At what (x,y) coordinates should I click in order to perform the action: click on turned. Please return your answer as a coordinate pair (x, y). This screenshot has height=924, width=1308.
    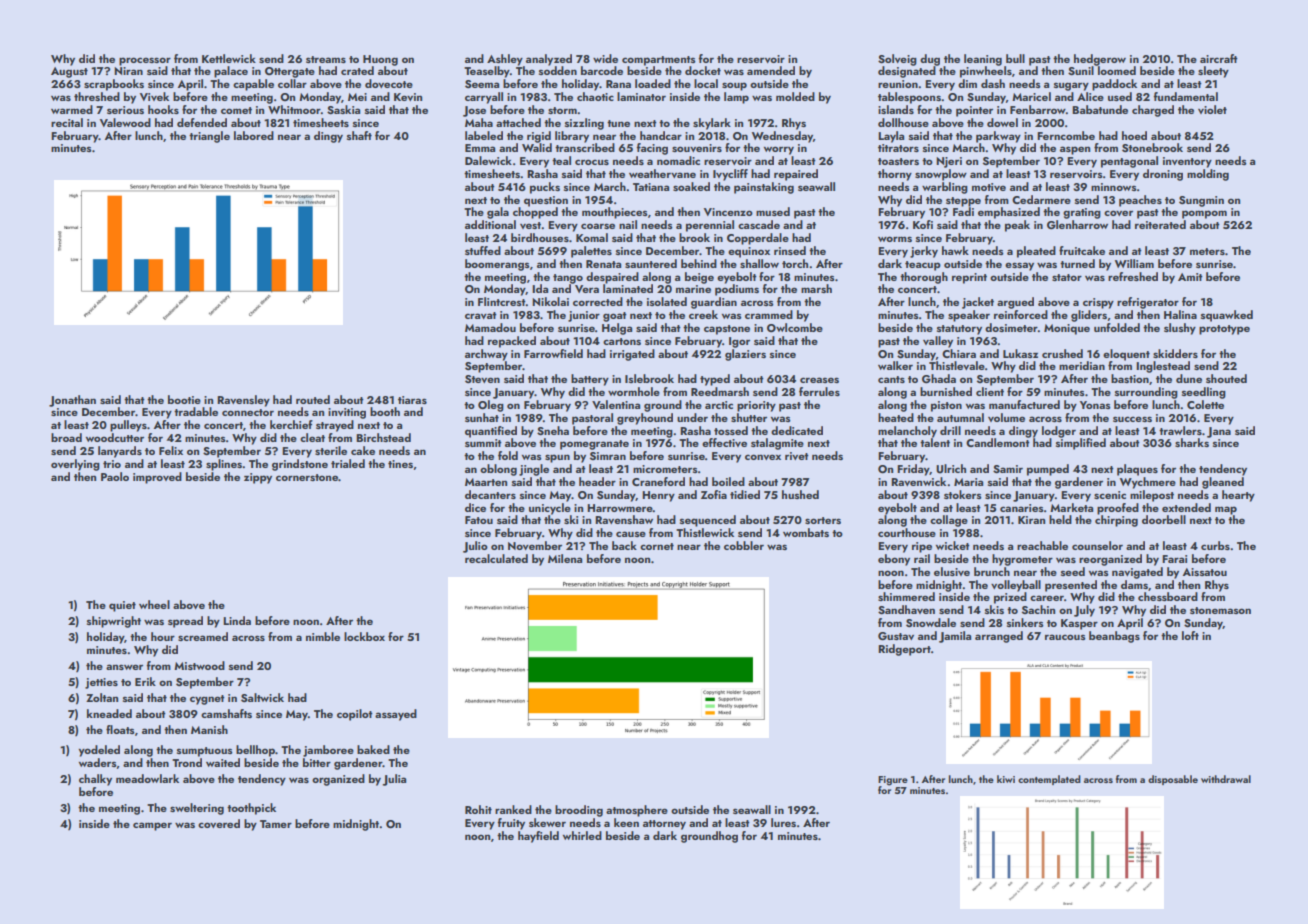
    Looking at the image, I should click on (1077, 263).
